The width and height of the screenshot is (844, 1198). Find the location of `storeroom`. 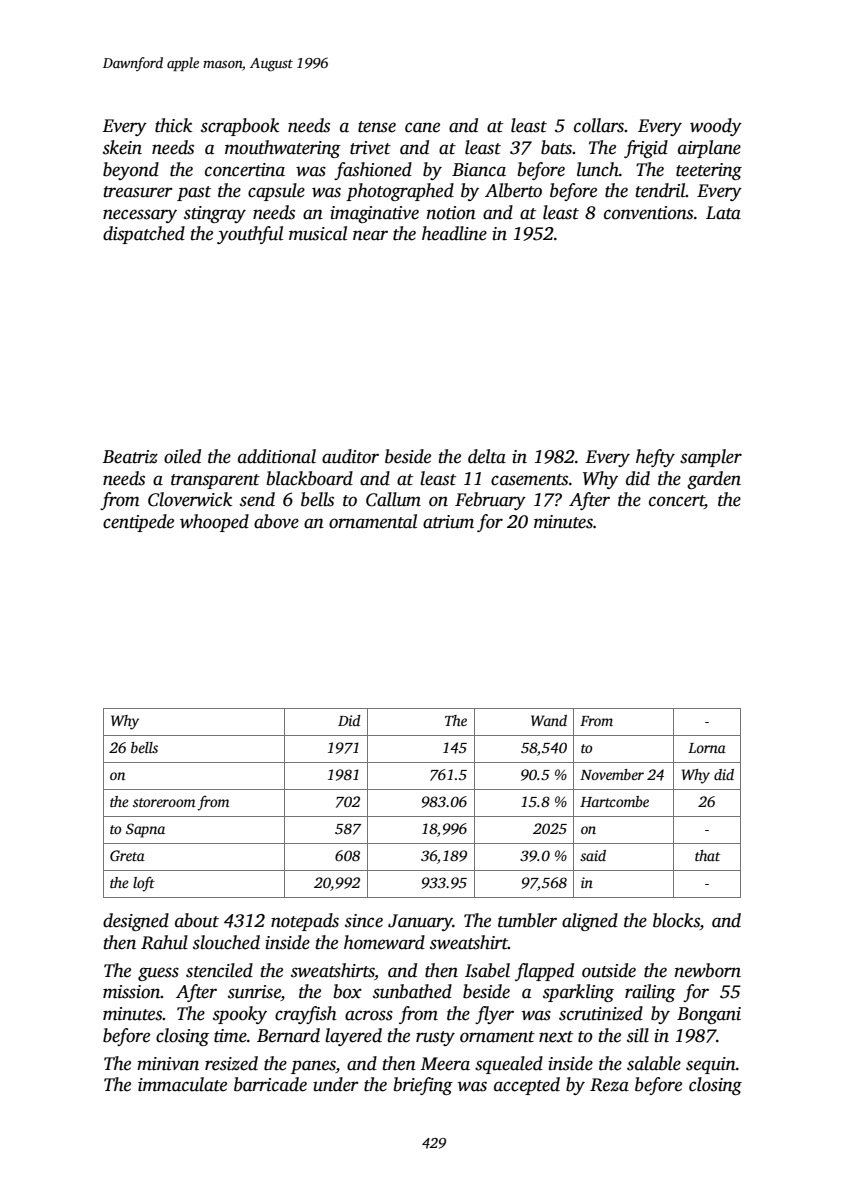

storeroom is located at coordinates (164, 802).
